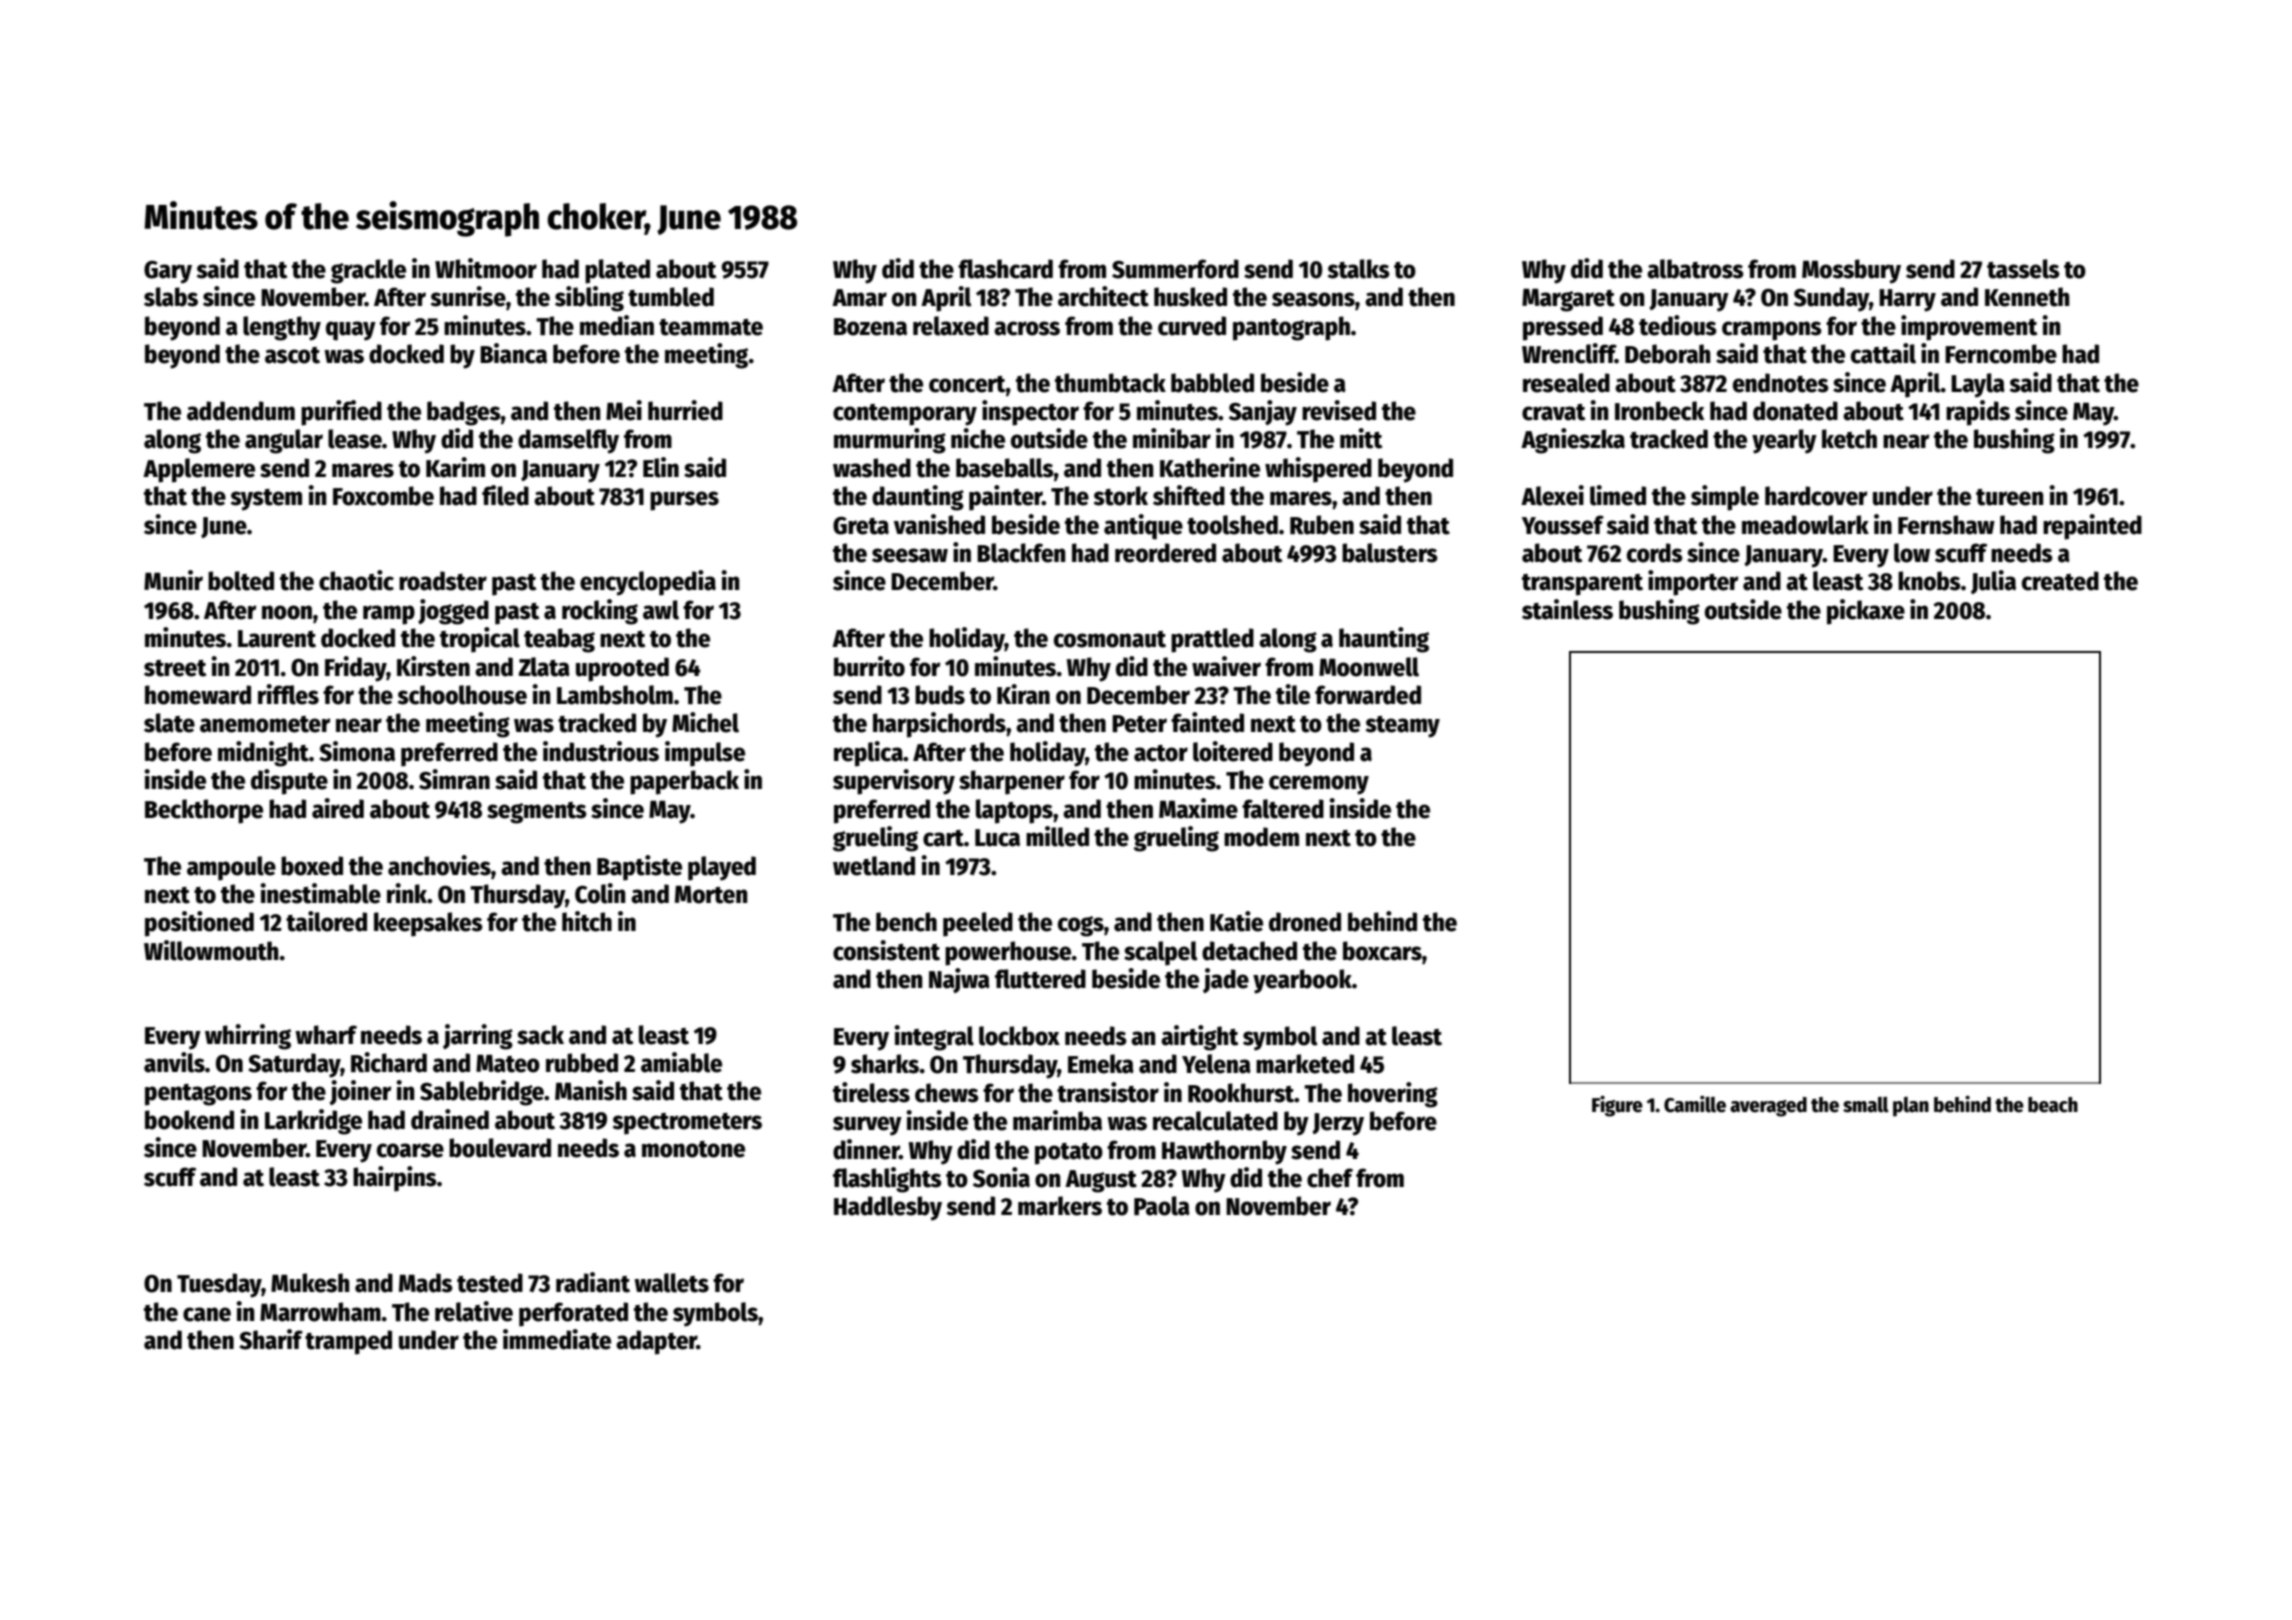 This page has width=2292, height=1620. Describe the element at coordinates (2001, 354) in the page. I see `Ferncombe` at that location.
